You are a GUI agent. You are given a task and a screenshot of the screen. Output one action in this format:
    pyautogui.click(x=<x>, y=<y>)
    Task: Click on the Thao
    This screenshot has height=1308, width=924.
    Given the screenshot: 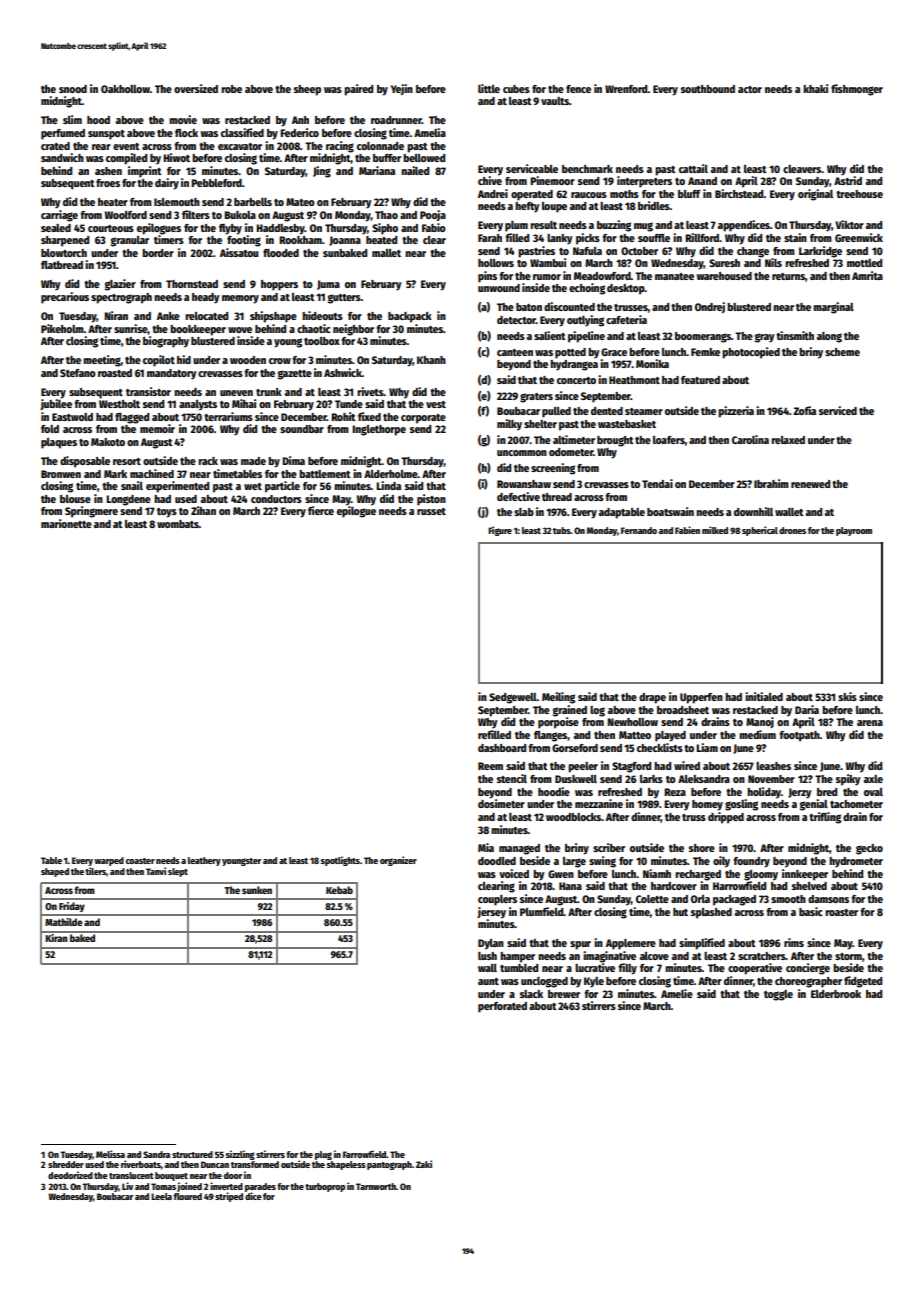 What is the action you would take?
    pyautogui.click(x=386, y=215)
